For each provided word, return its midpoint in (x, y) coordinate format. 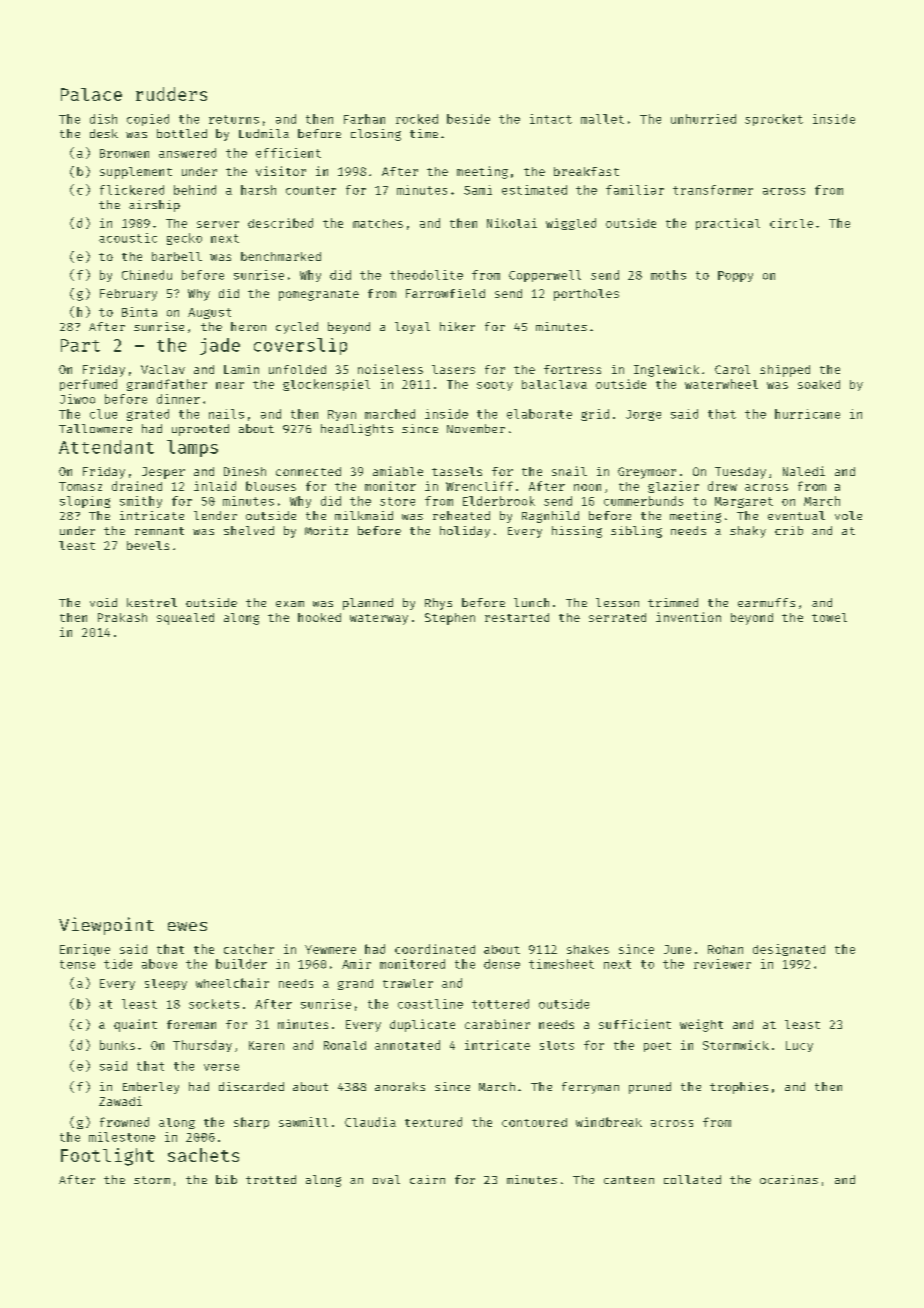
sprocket (774, 120)
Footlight (107, 1157)
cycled (297, 328)
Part (80, 345)
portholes (586, 295)
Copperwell (545, 276)
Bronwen (124, 153)
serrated (617, 617)
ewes (187, 926)
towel (829, 617)
